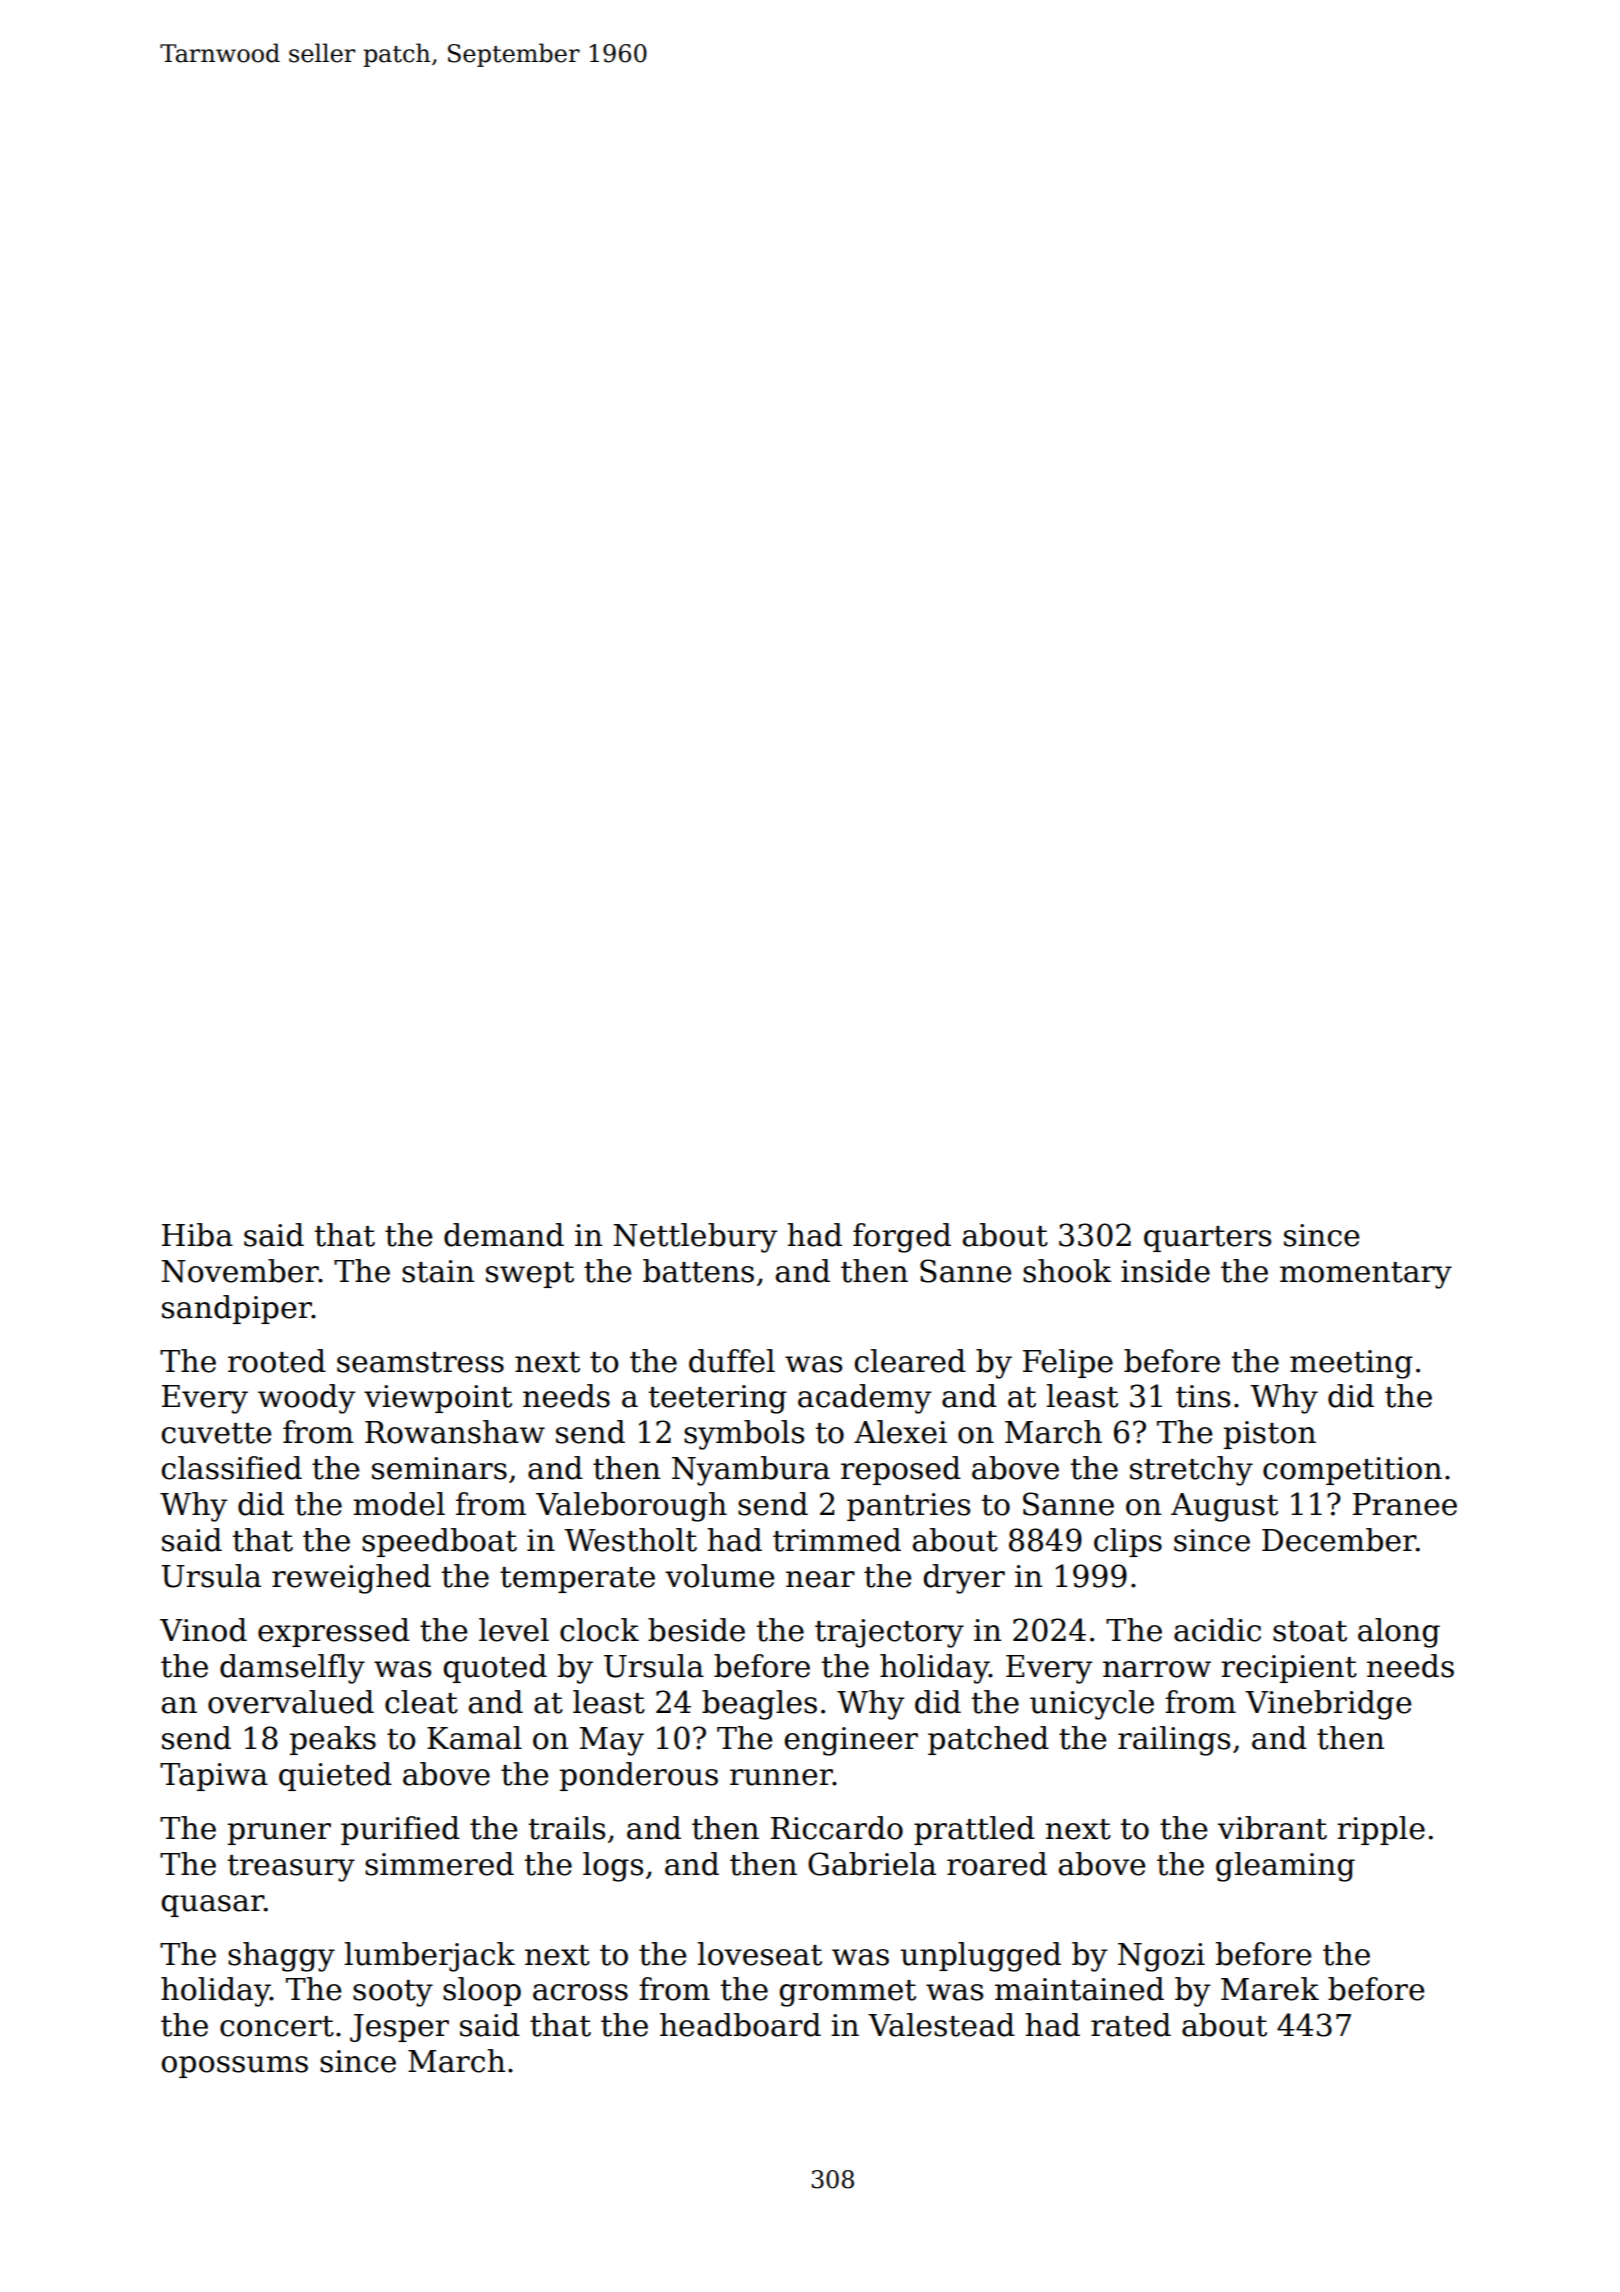  I want to click on opossums, so click(234, 2067).
